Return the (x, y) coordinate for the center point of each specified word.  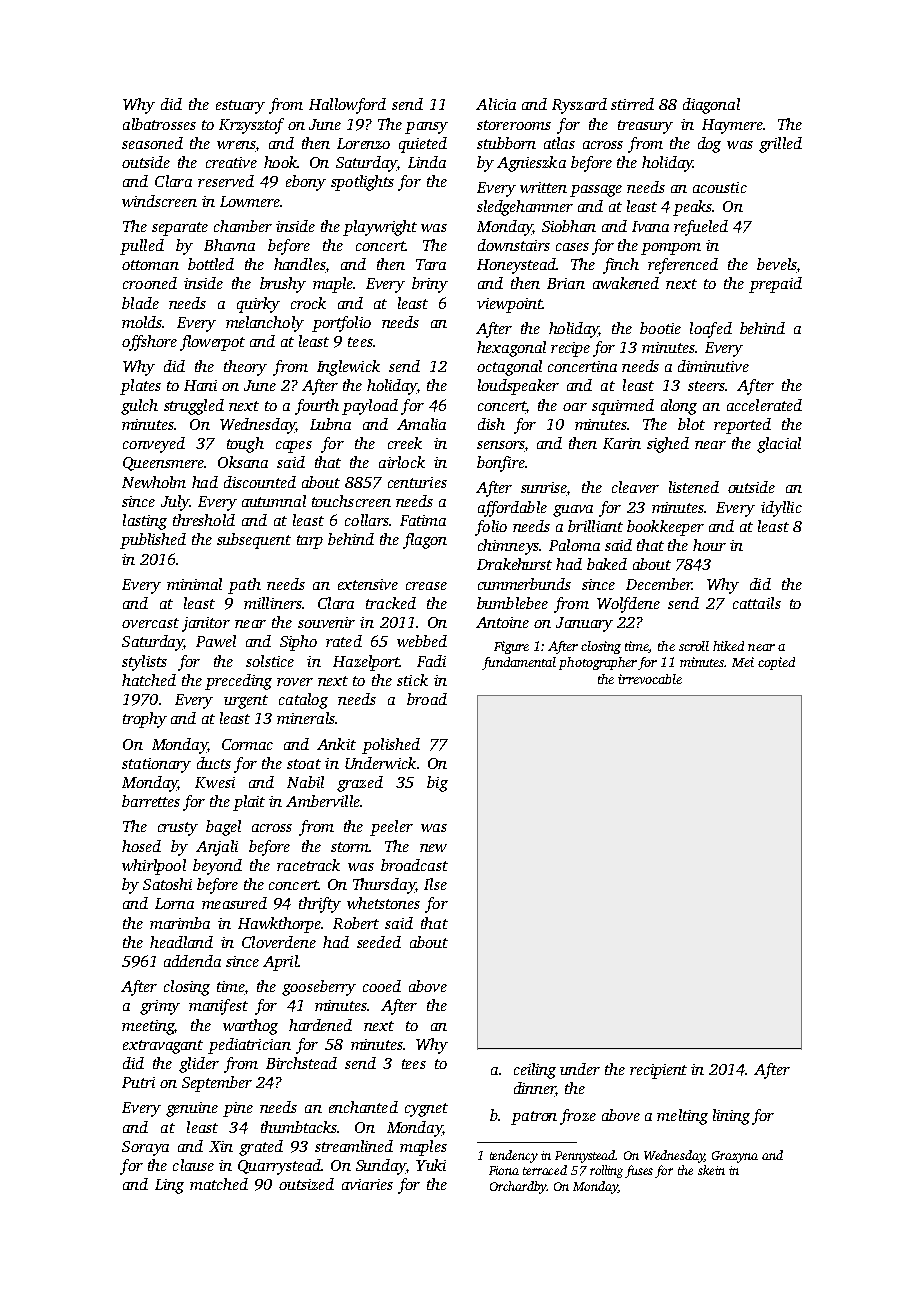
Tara (431, 264)
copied (776, 663)
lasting (145, 522)
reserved (226, 181)
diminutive (713, 366)
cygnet (426, 1110)
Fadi (431, 661)
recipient (658, 1071)
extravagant (163, 1047)
